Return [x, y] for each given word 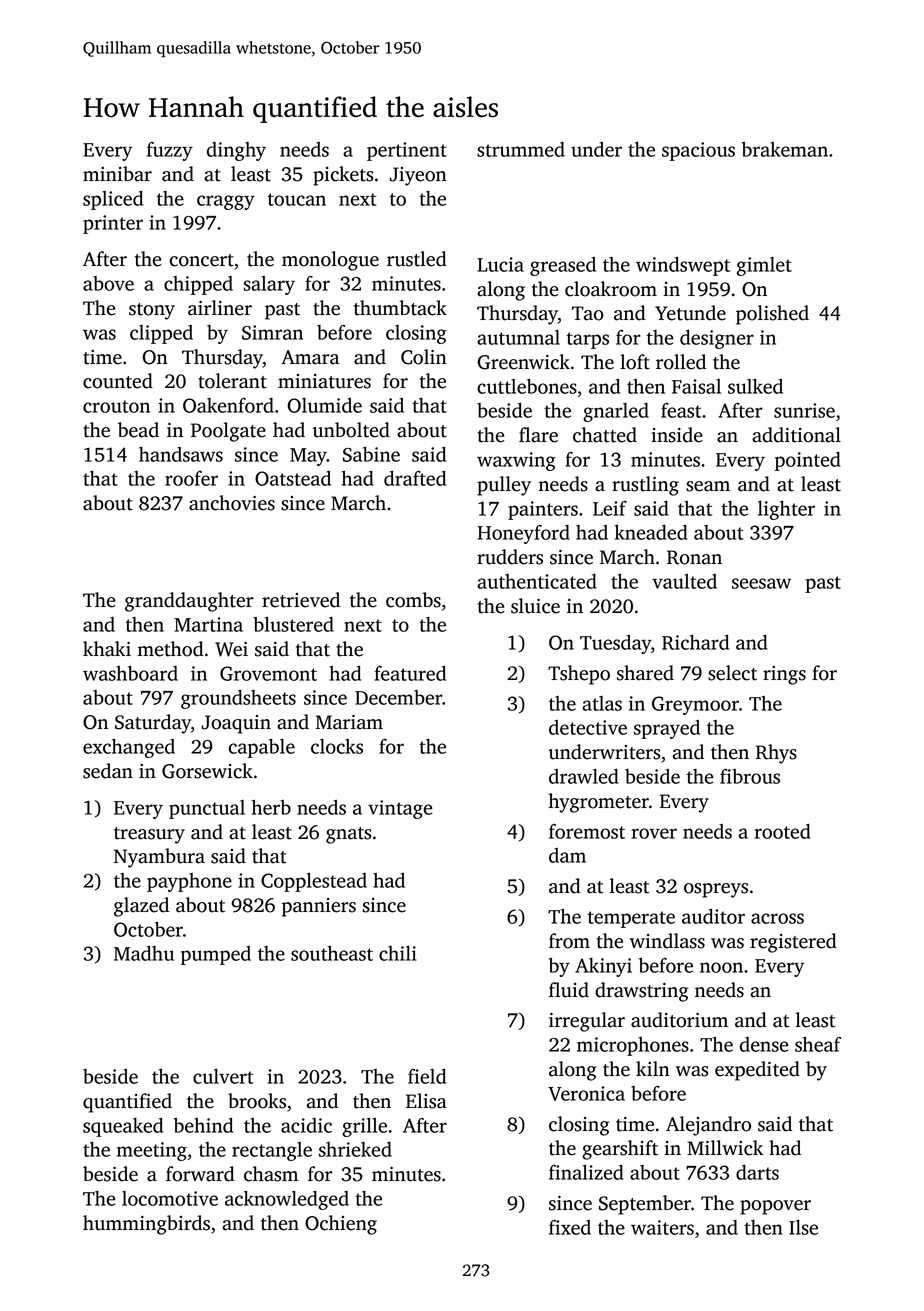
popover [775, 1207]
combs [413, 600]
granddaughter [189, 602]
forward [200, 1174]
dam [567, 855]
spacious [698, 151]
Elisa [426, 1101]
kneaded [651, 532]
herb [271, 807]
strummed [521, 149]
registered [793, 943]
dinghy [236, 151]
